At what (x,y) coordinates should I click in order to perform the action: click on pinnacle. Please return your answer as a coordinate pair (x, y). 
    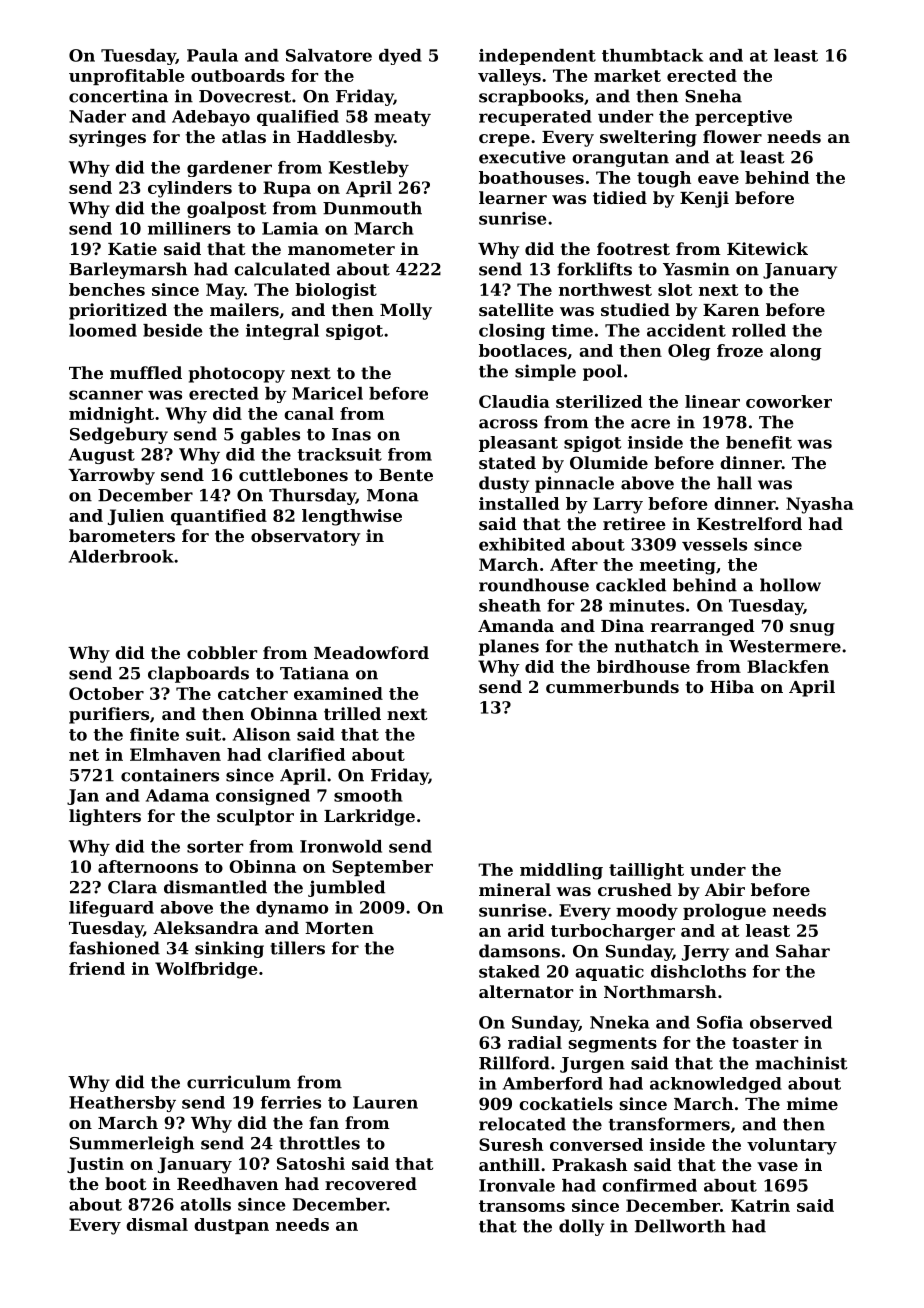
    Looking at the image, I should click on (574, 484).
